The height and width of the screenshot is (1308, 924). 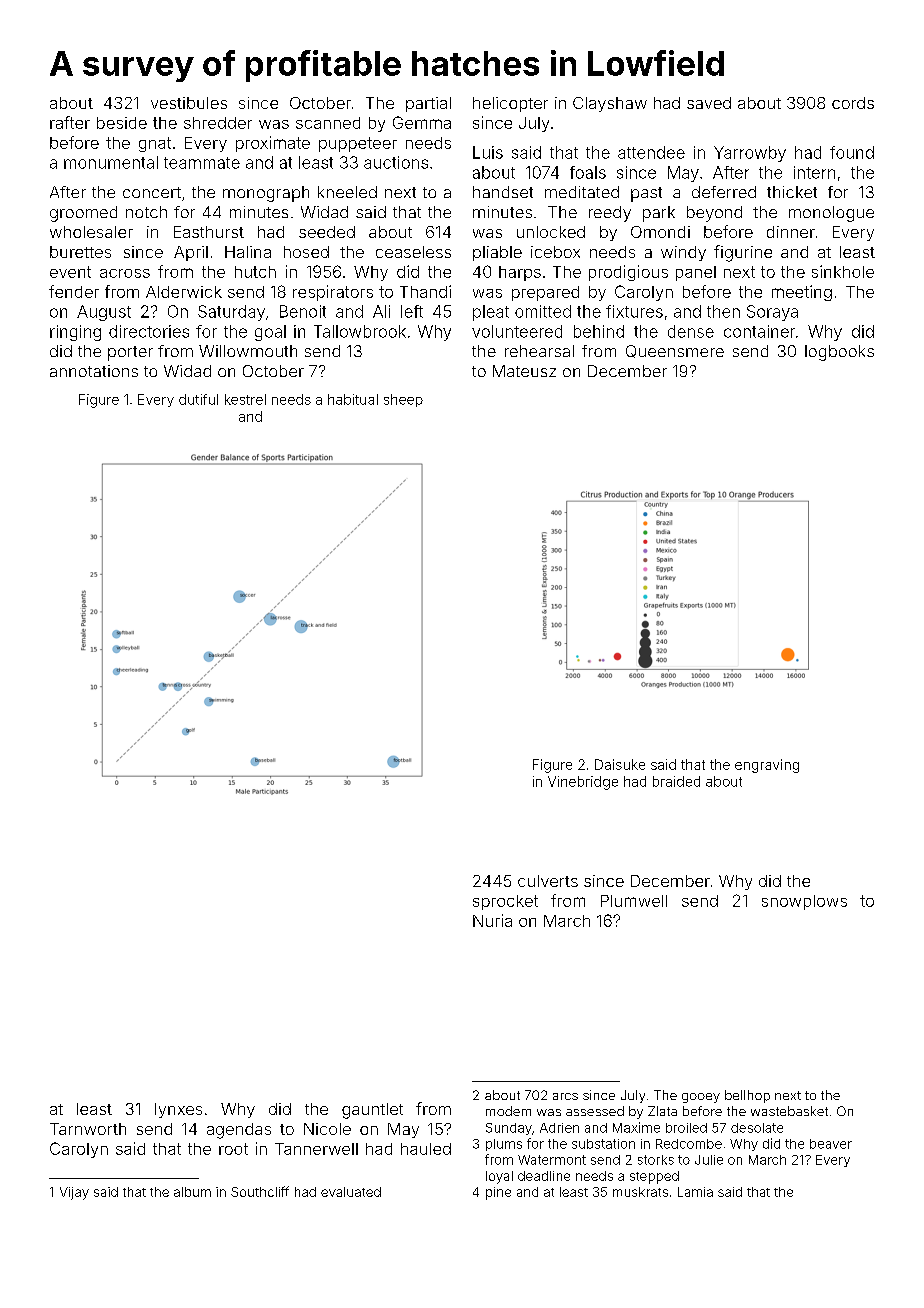 What do you see at coordinates (155, 144) in the screenshot?
I see `gnat` at bounding box center [155, 144].
